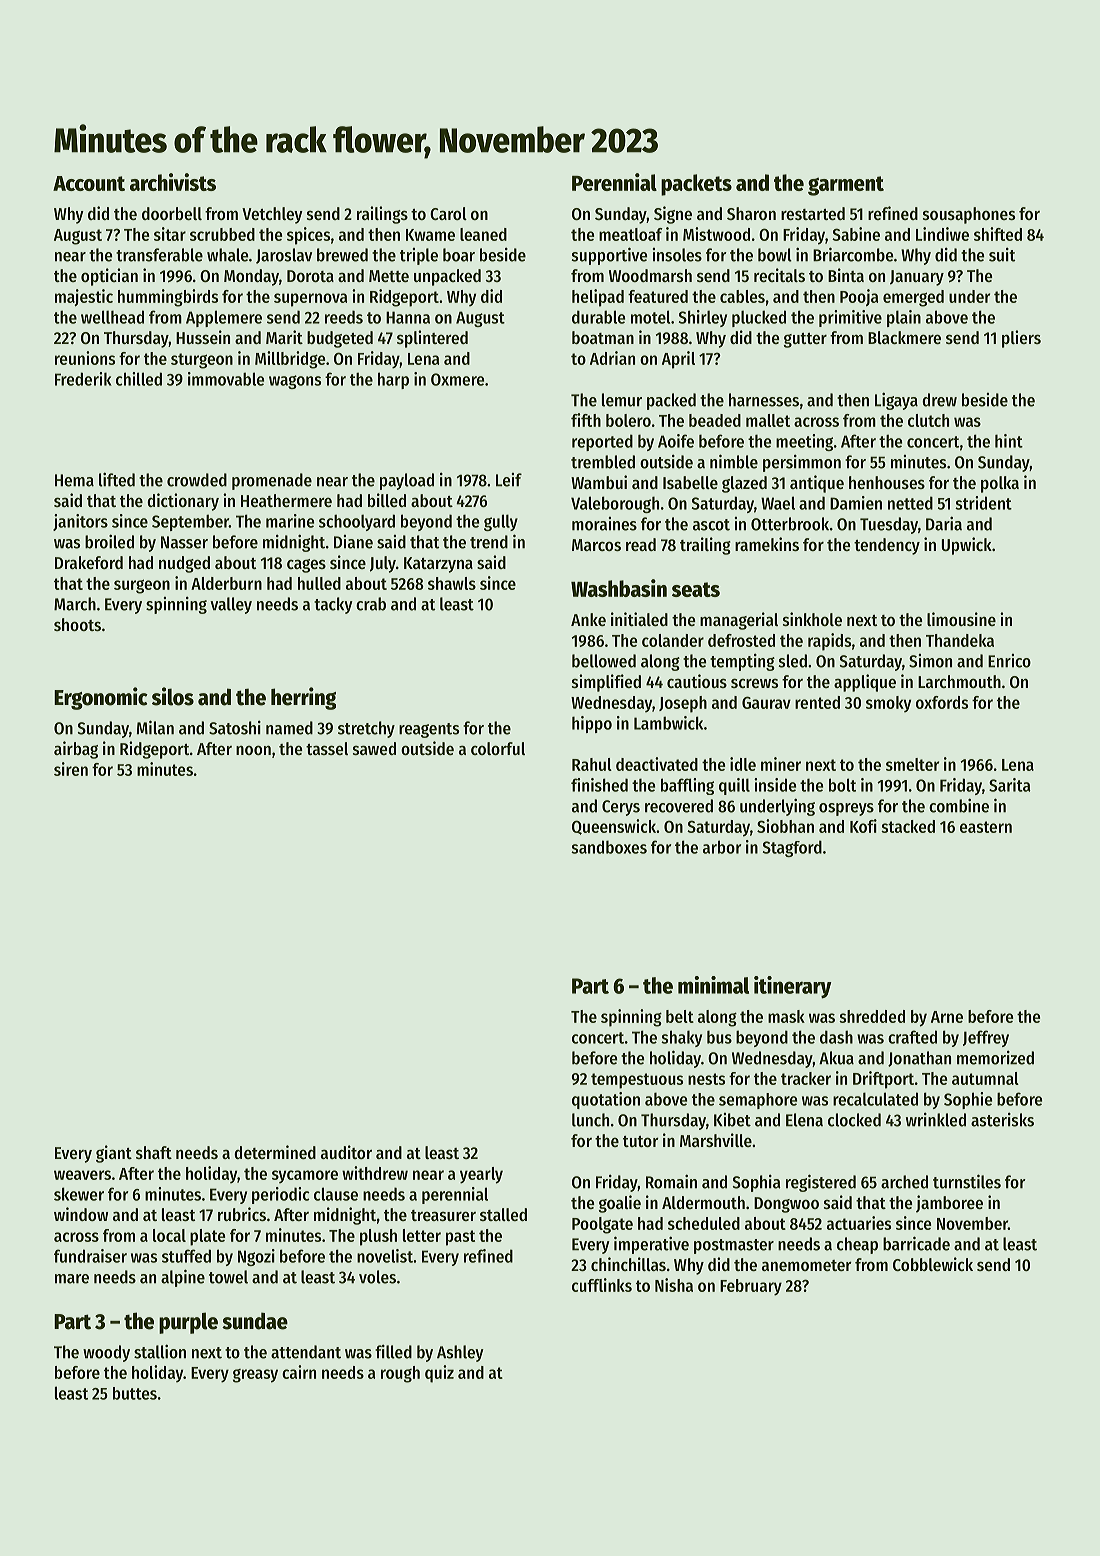 The width and height of the image is (1100, 1556). I want to click on Cobblewick, so click(933, 1264).
